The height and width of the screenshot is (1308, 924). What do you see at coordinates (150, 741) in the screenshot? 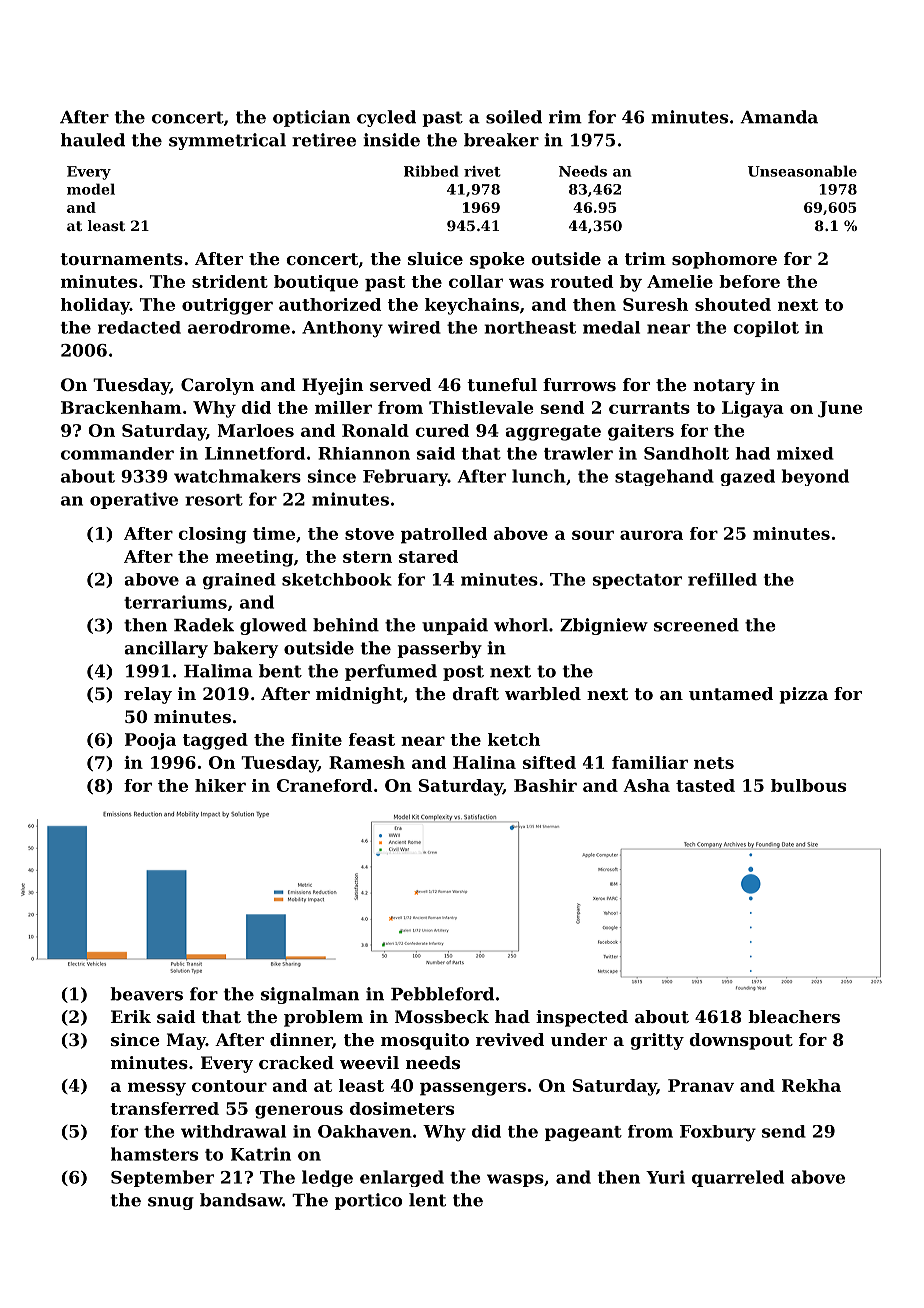
I see `Pooja` at bounding box center [150, 741].
